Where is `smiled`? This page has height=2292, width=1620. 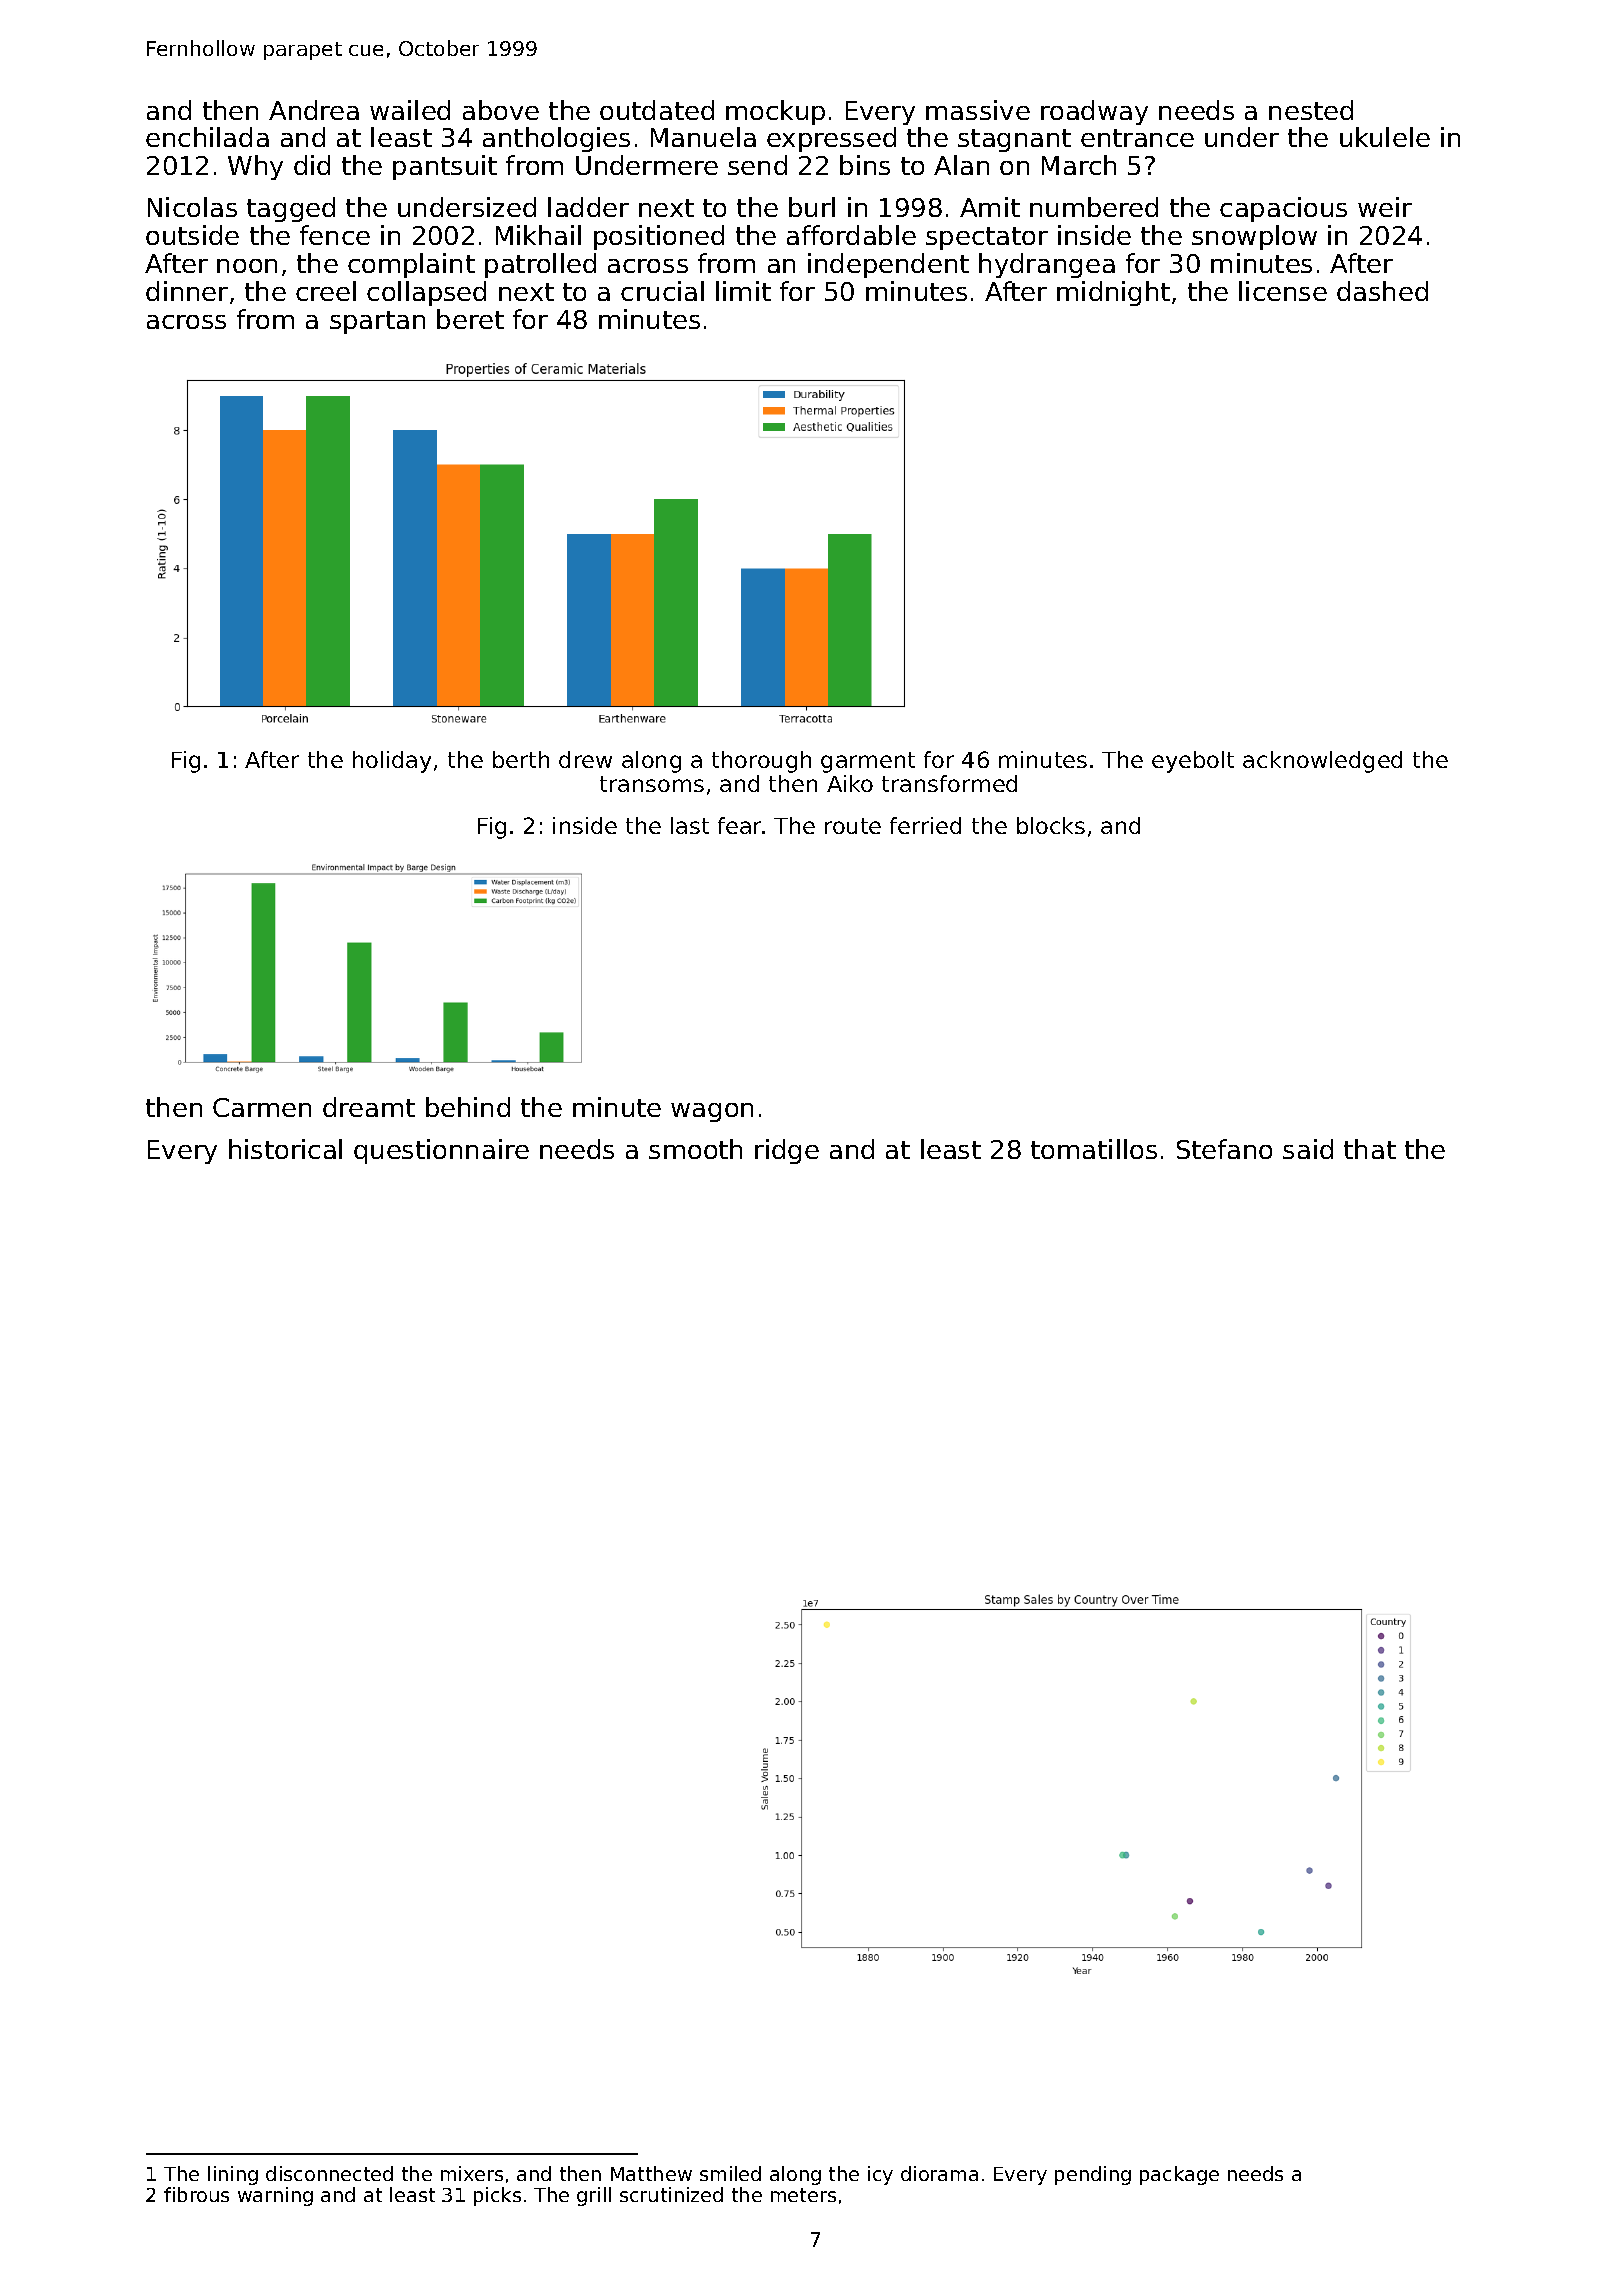
smiled is located at coordinates (730, 2173).
